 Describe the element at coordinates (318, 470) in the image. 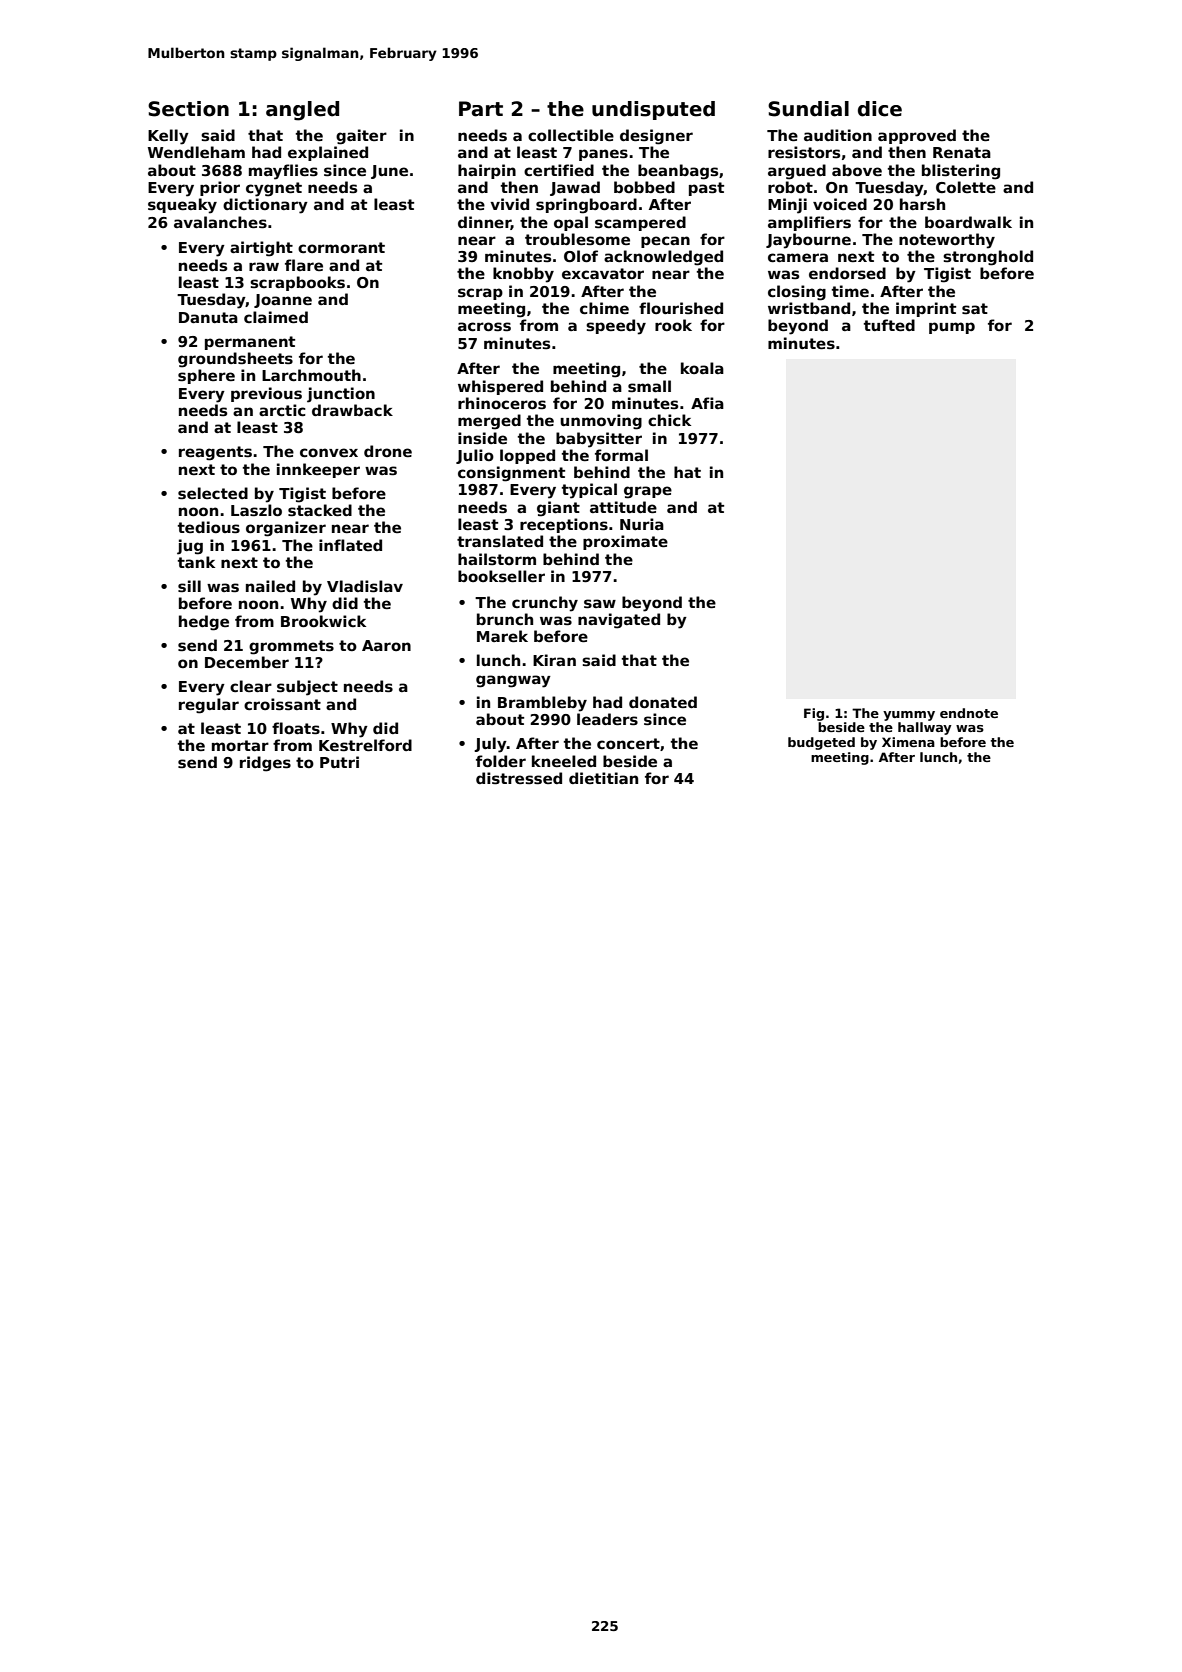

I see `innkeeper` at that location.
